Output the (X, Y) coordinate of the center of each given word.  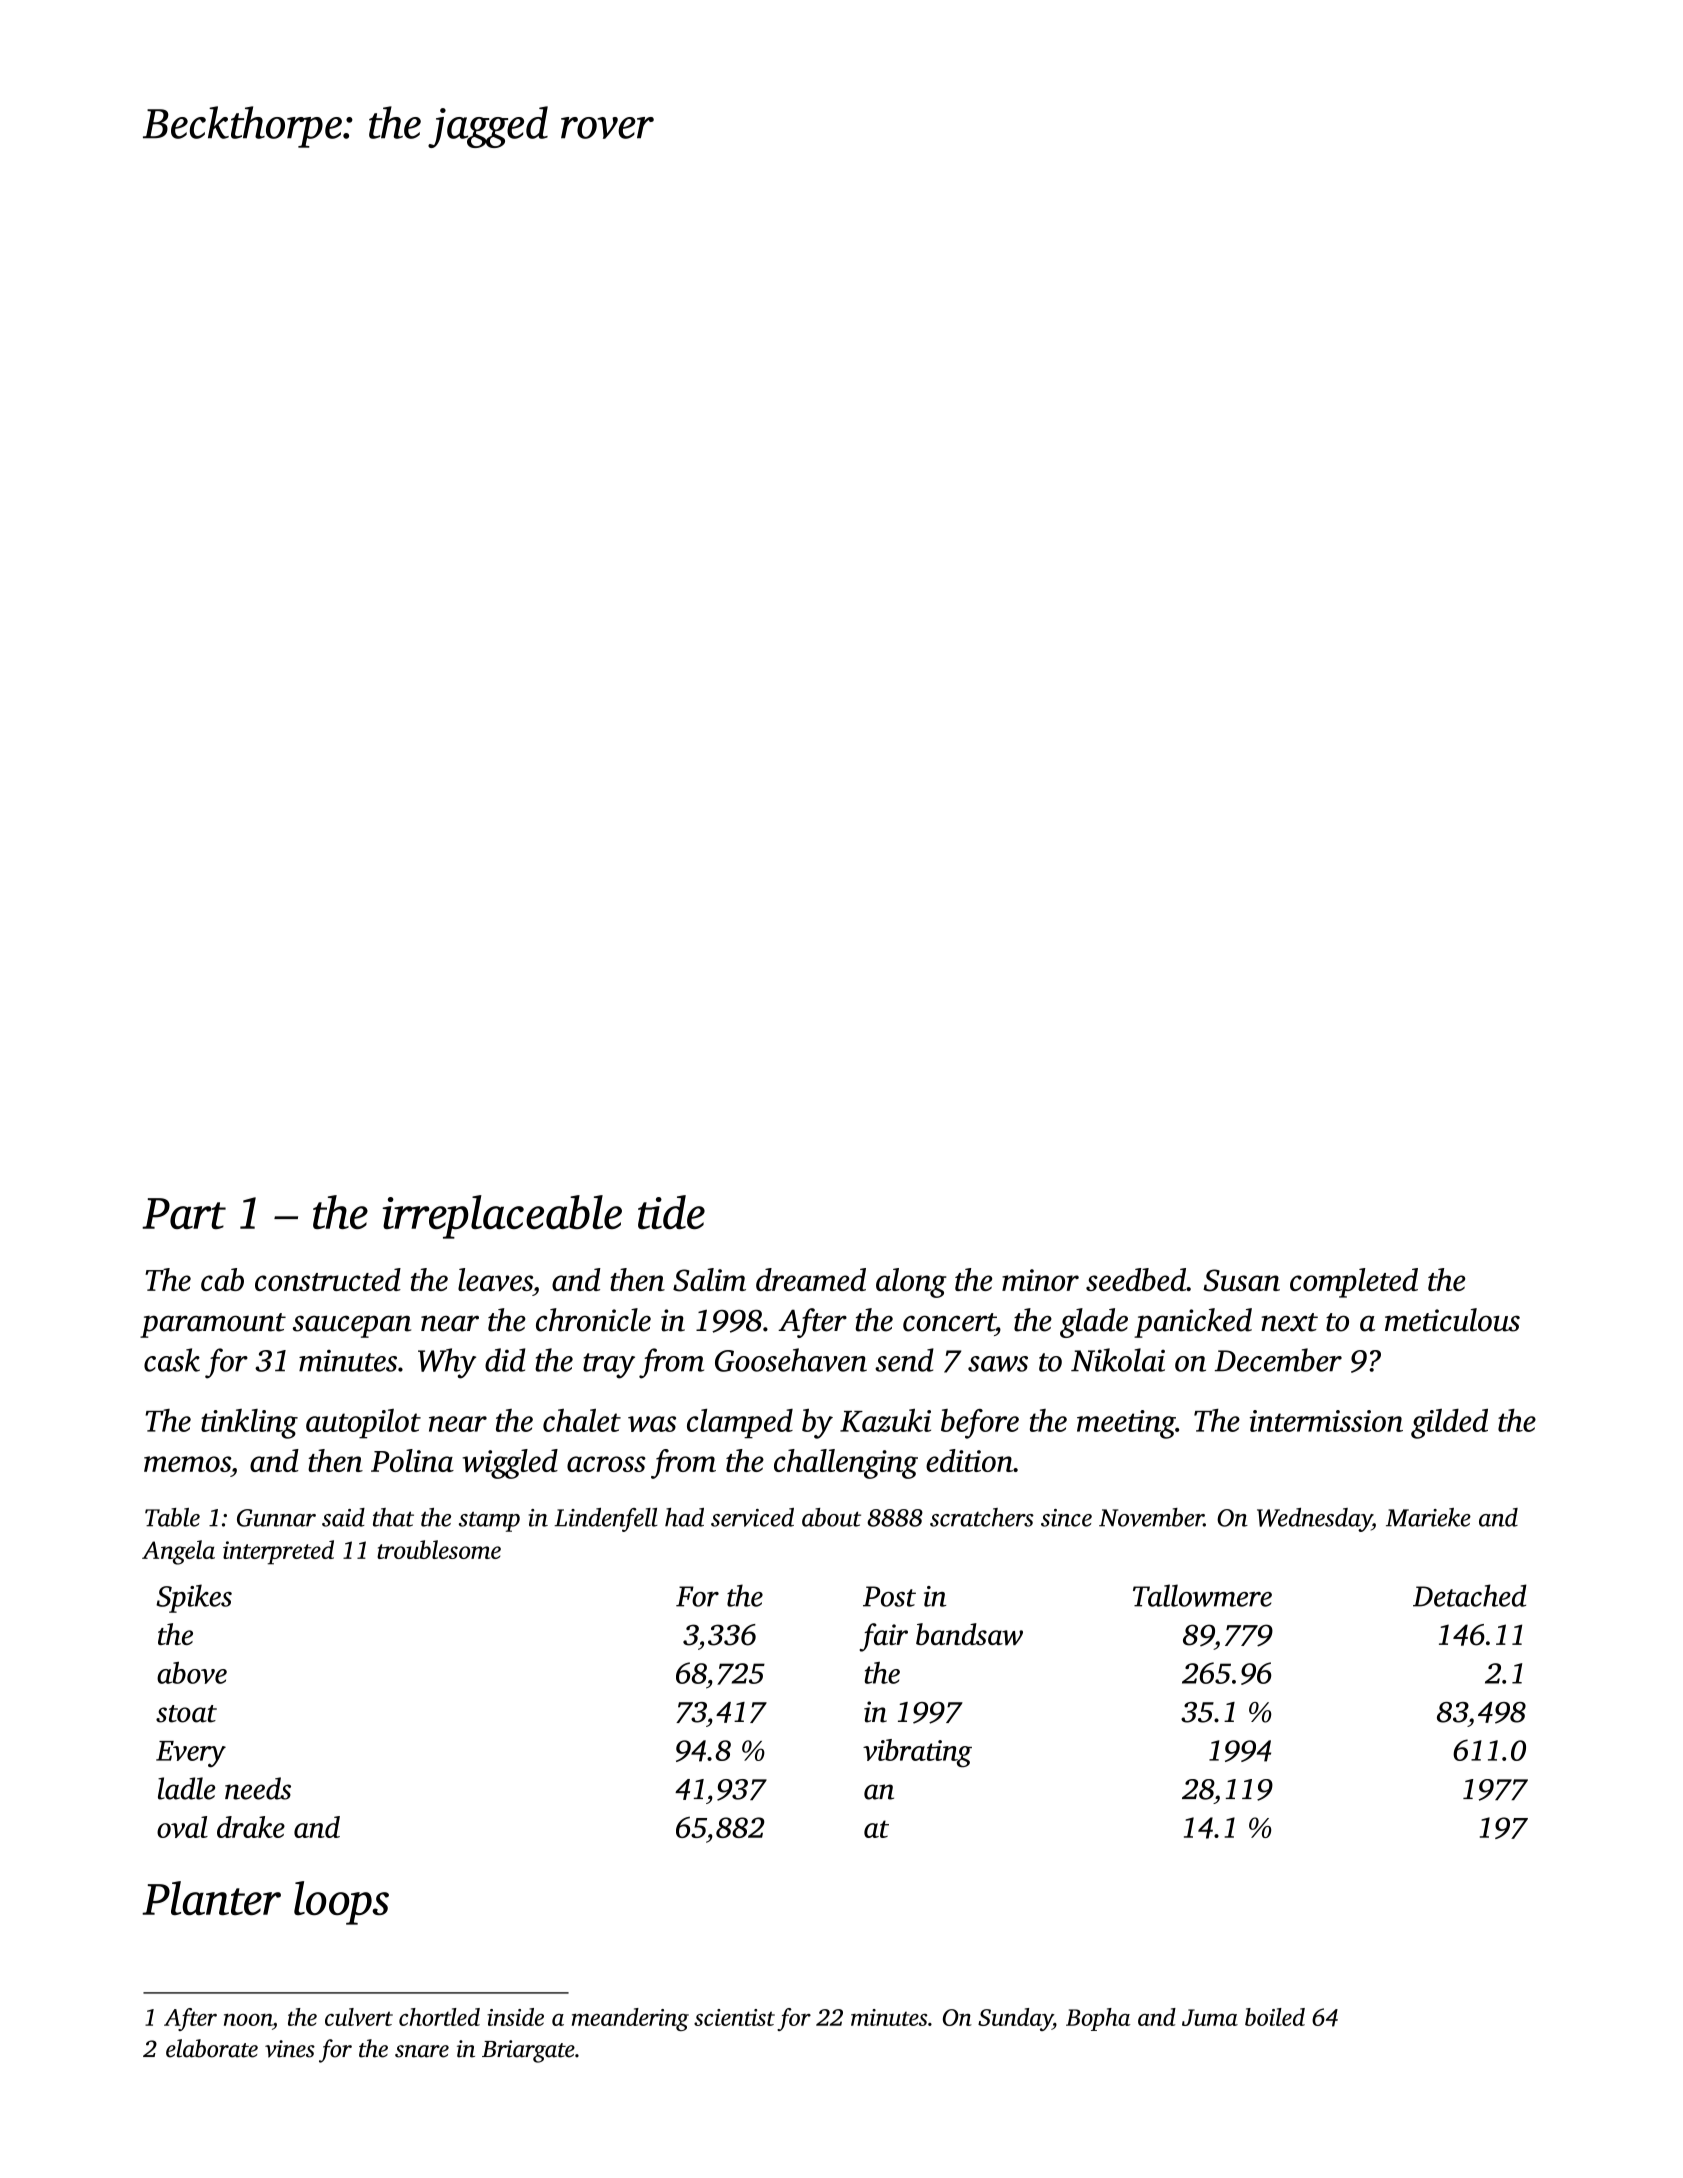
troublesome (439, 1549)
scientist (734, 2017)
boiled (1275, 2017)
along (911, 1283)
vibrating (917, 1753)
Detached (1470, 1595)
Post (889, 1596)
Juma (1210, 2017)
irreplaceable (502, 1217)
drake (251, 1827)
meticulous (1452, 1320)
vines (290, 2049)
